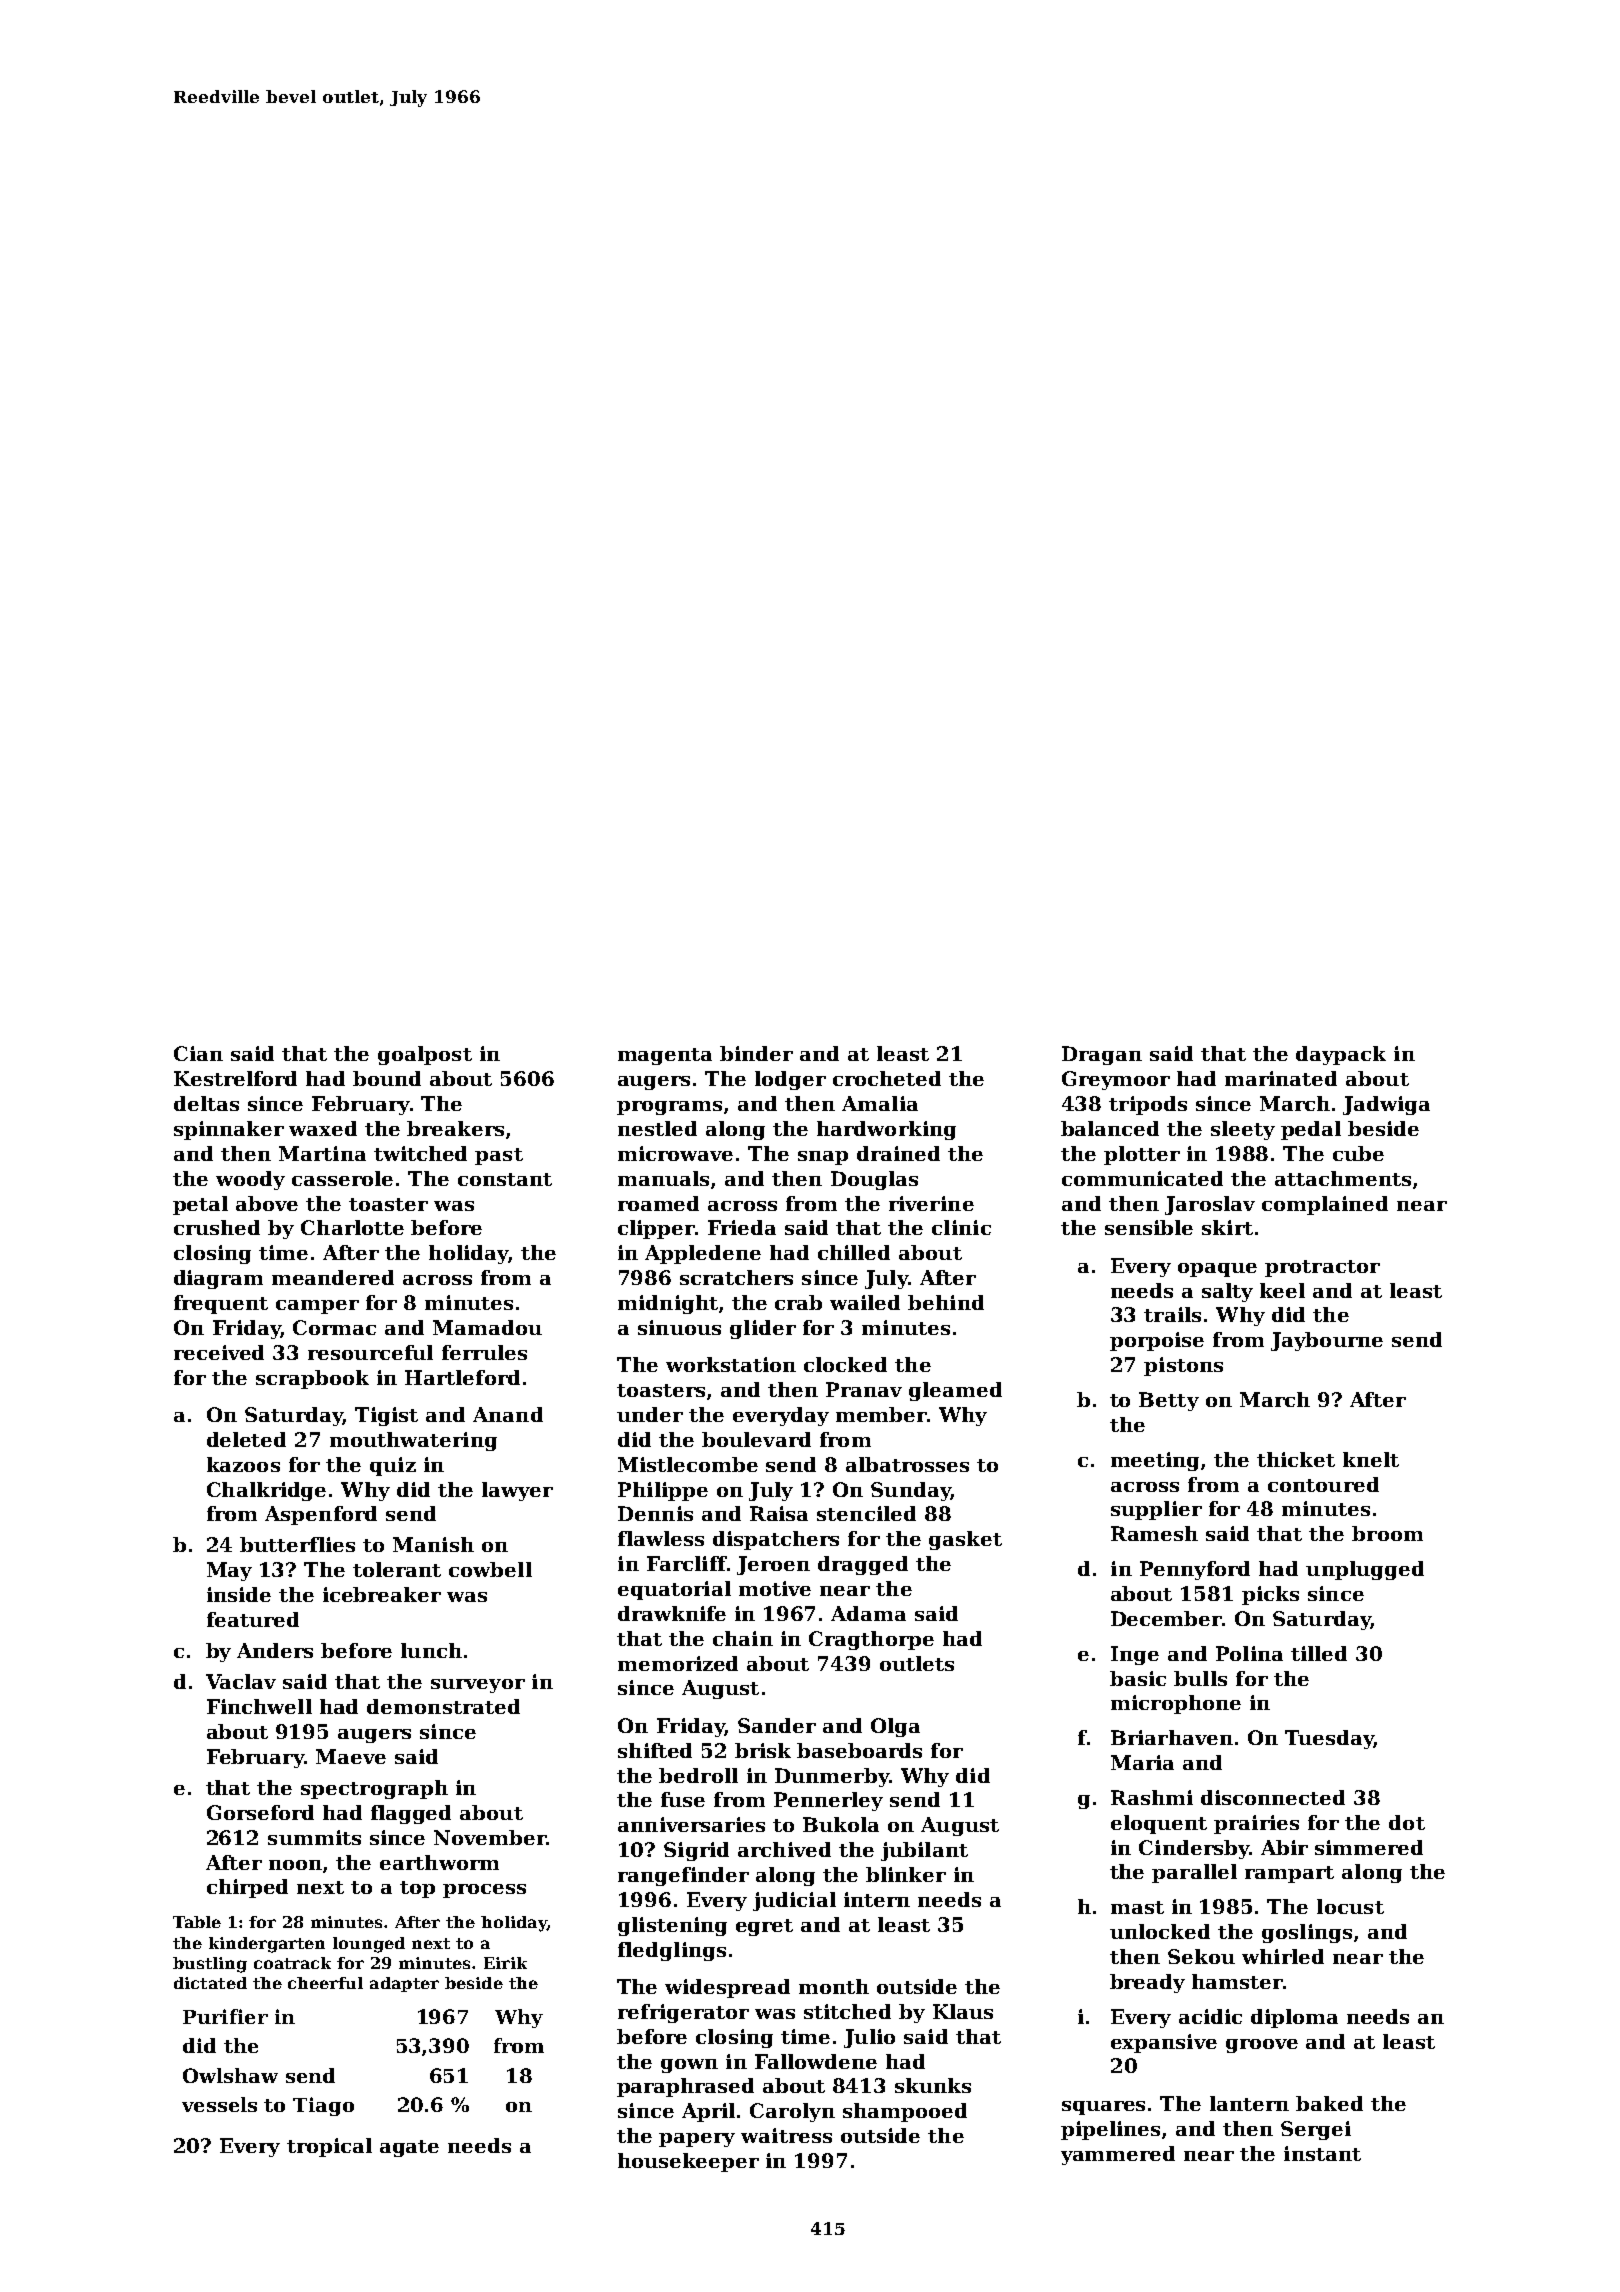 The image size is (1620, 2292). What do you see at coordinates (370, 1352) in the document?
I see `resourceful` at bounding box center [370, 1352].
